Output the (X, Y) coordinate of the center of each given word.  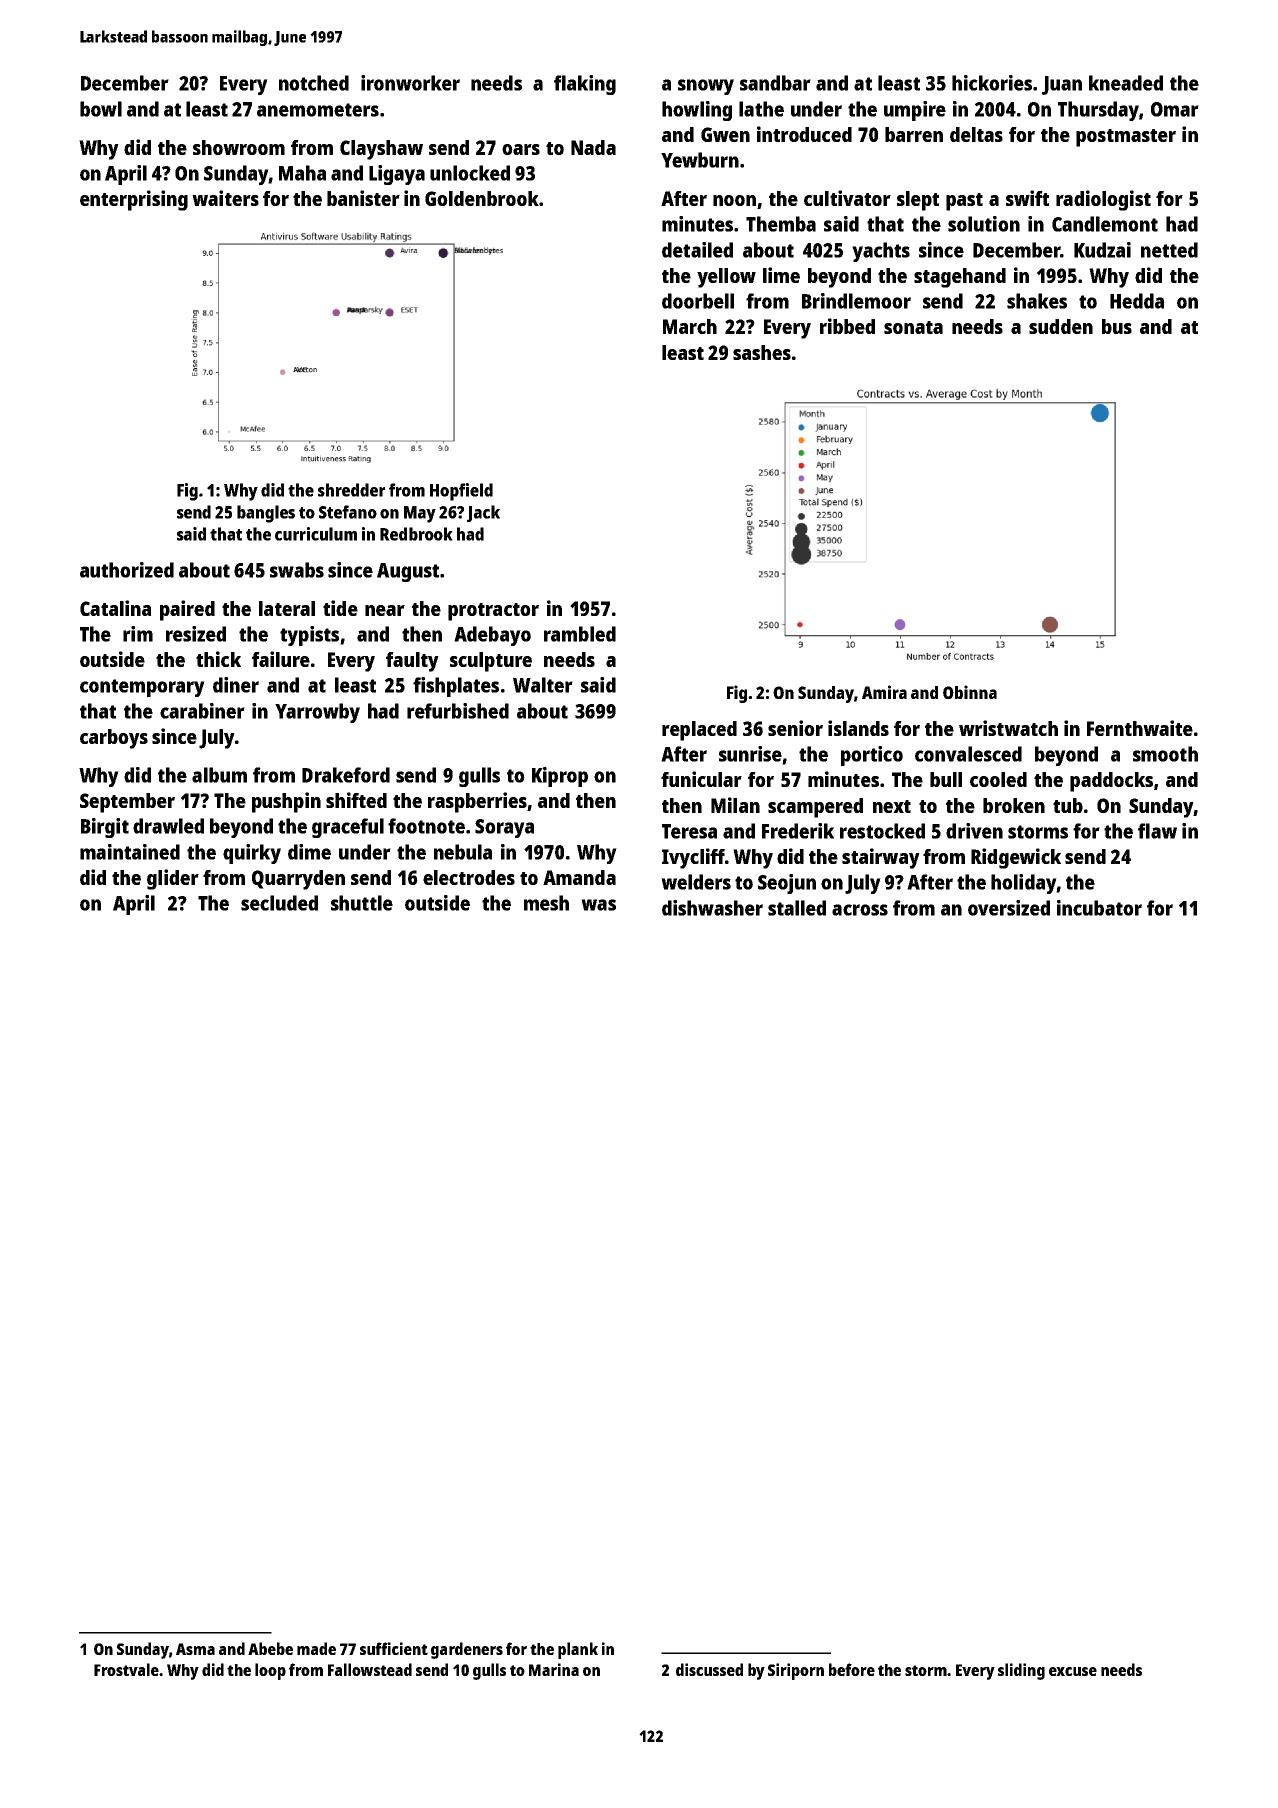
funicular (701, 779)
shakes (1037, 301)
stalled (797, 908)
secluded (279, 903)
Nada (593, 147)
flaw (1157, 831)
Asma (195, 1649)
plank (578, 1650)
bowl (101, 109)
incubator (1099, 908)
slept (918, 201)
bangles (266, 514)
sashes (762, 352)
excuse (1073, 1671)
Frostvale (126, 1669)
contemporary (142, 688)
